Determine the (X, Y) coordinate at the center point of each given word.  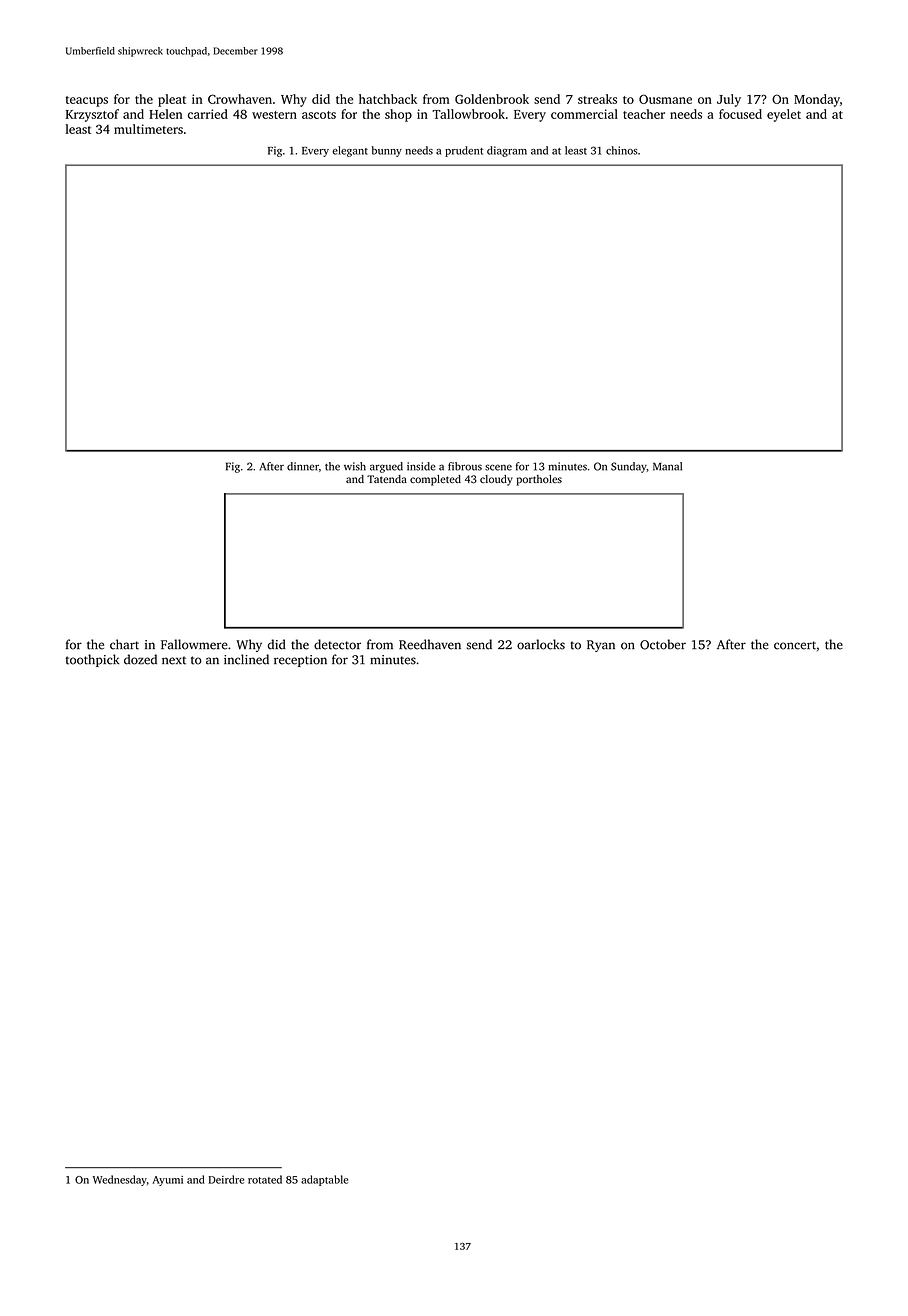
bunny (387, 151)
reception (300, 661)
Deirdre (226, 1179)
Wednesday (120, 1180)
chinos (622, 150)
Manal (667, 466)
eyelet (784, 115)
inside (421, 466)
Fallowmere (194, 644)
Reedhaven (430, 644)
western (274, 115)
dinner (303, 466)
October (663, 644)
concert (795, 645)
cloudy (496, 480)
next (174, 660)
